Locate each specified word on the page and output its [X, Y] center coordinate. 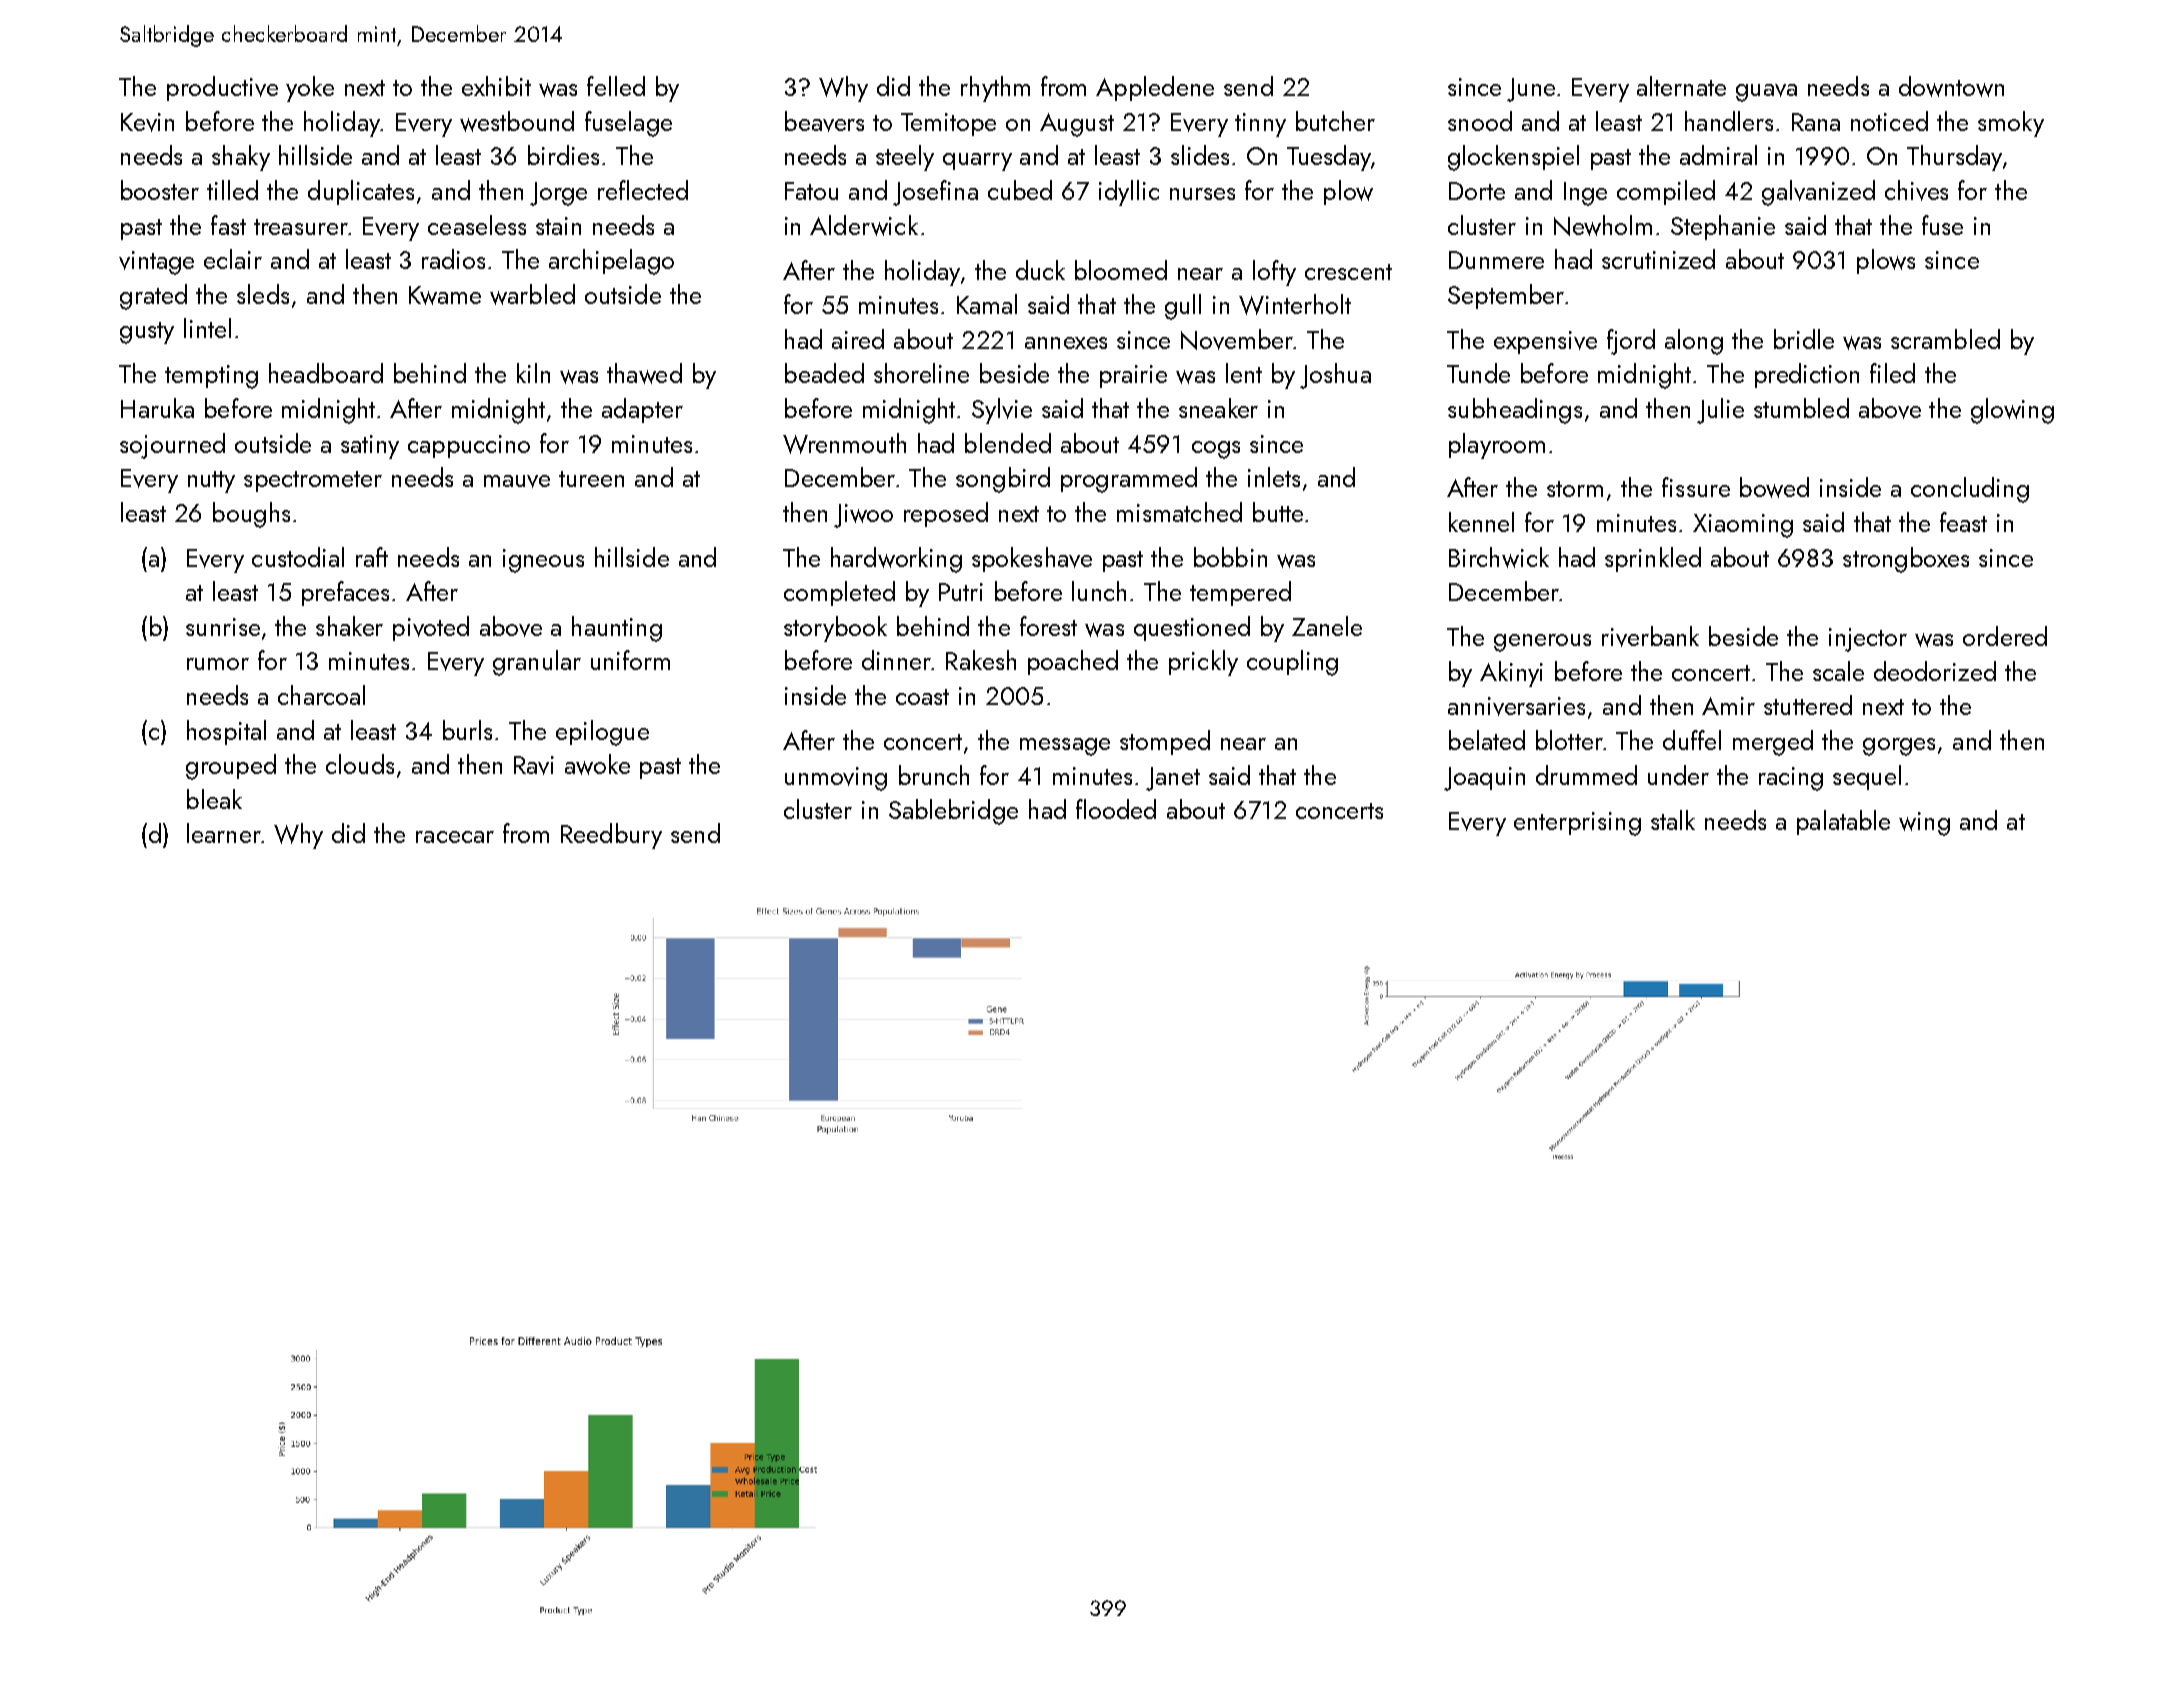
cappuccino [469, 446]
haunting [617, 629]
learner [224, 833]
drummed [1586, 775]
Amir [1728, 706]
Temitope [948, 124]
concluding [1970, 490]
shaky [241, 158]
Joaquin [1484, 779]
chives [1916, 190]
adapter [642, 410]
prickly [1203, 663]
